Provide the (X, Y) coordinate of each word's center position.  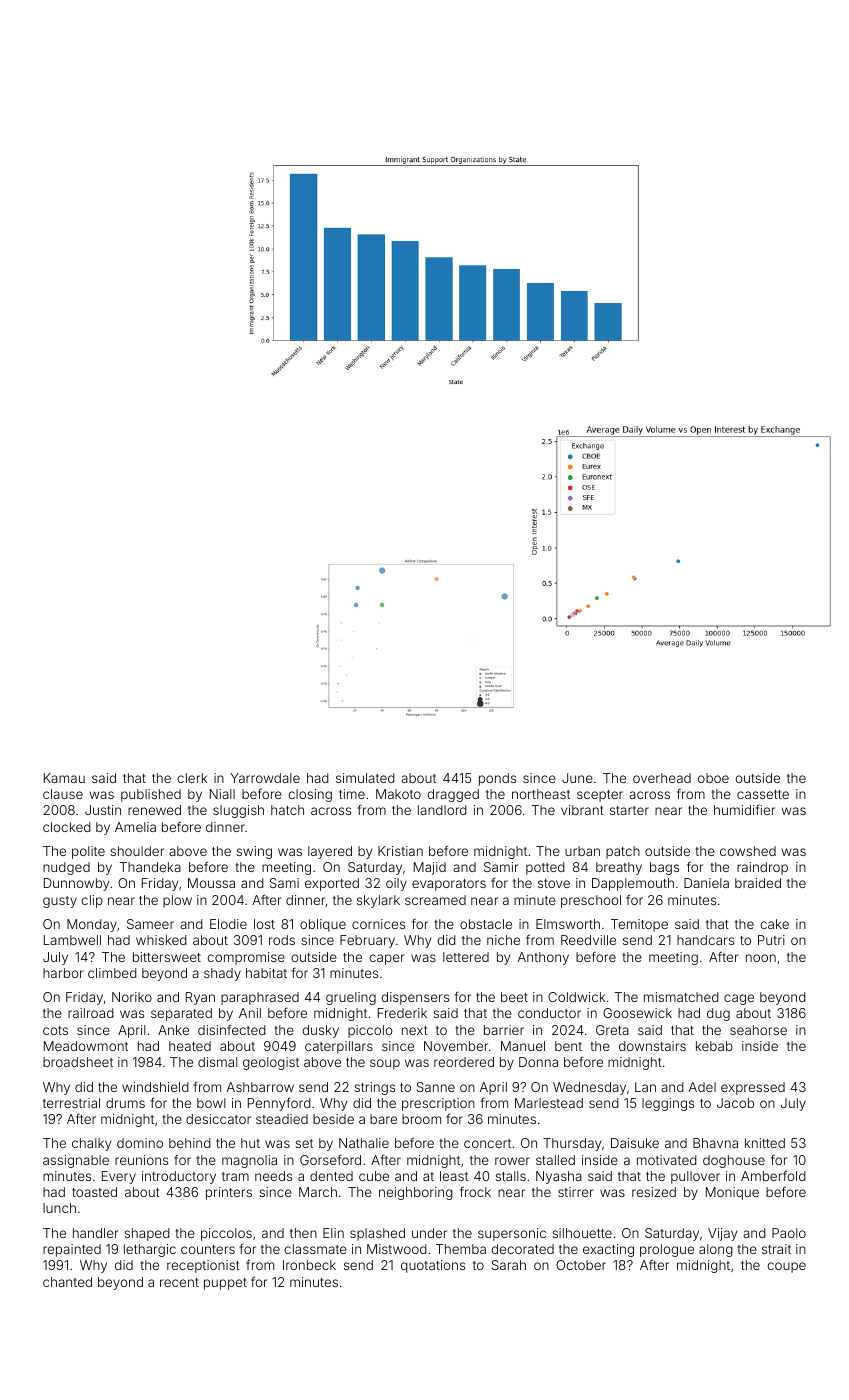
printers (229, 1193)
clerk (192, 778)
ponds (497, 779)
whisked (161, 940)
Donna (538, 1062)
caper (387, 959)
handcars (705, 940)
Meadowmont (86, 1046)
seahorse (758, 1030)
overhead (662, 778)
